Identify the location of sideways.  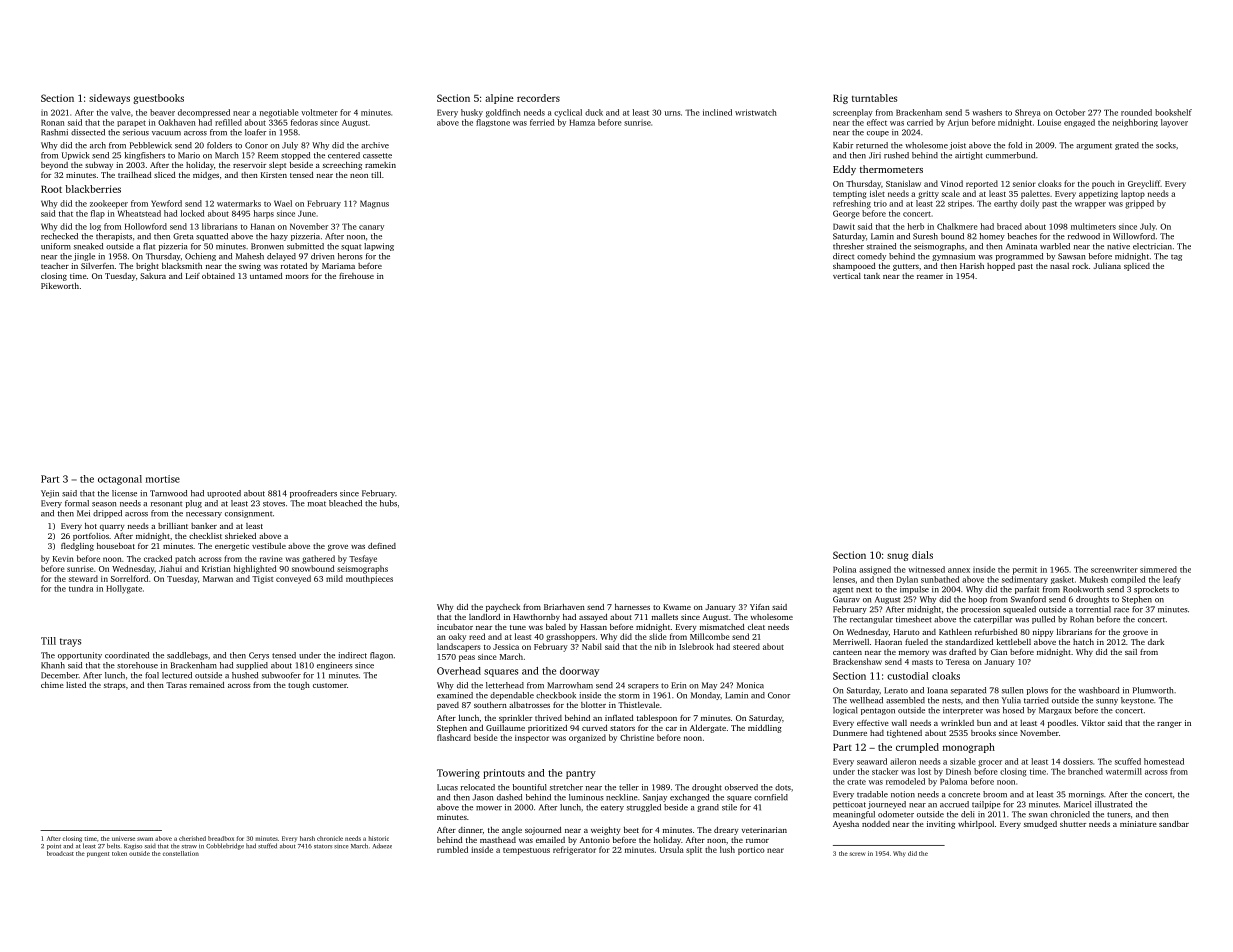
(109, 99).
